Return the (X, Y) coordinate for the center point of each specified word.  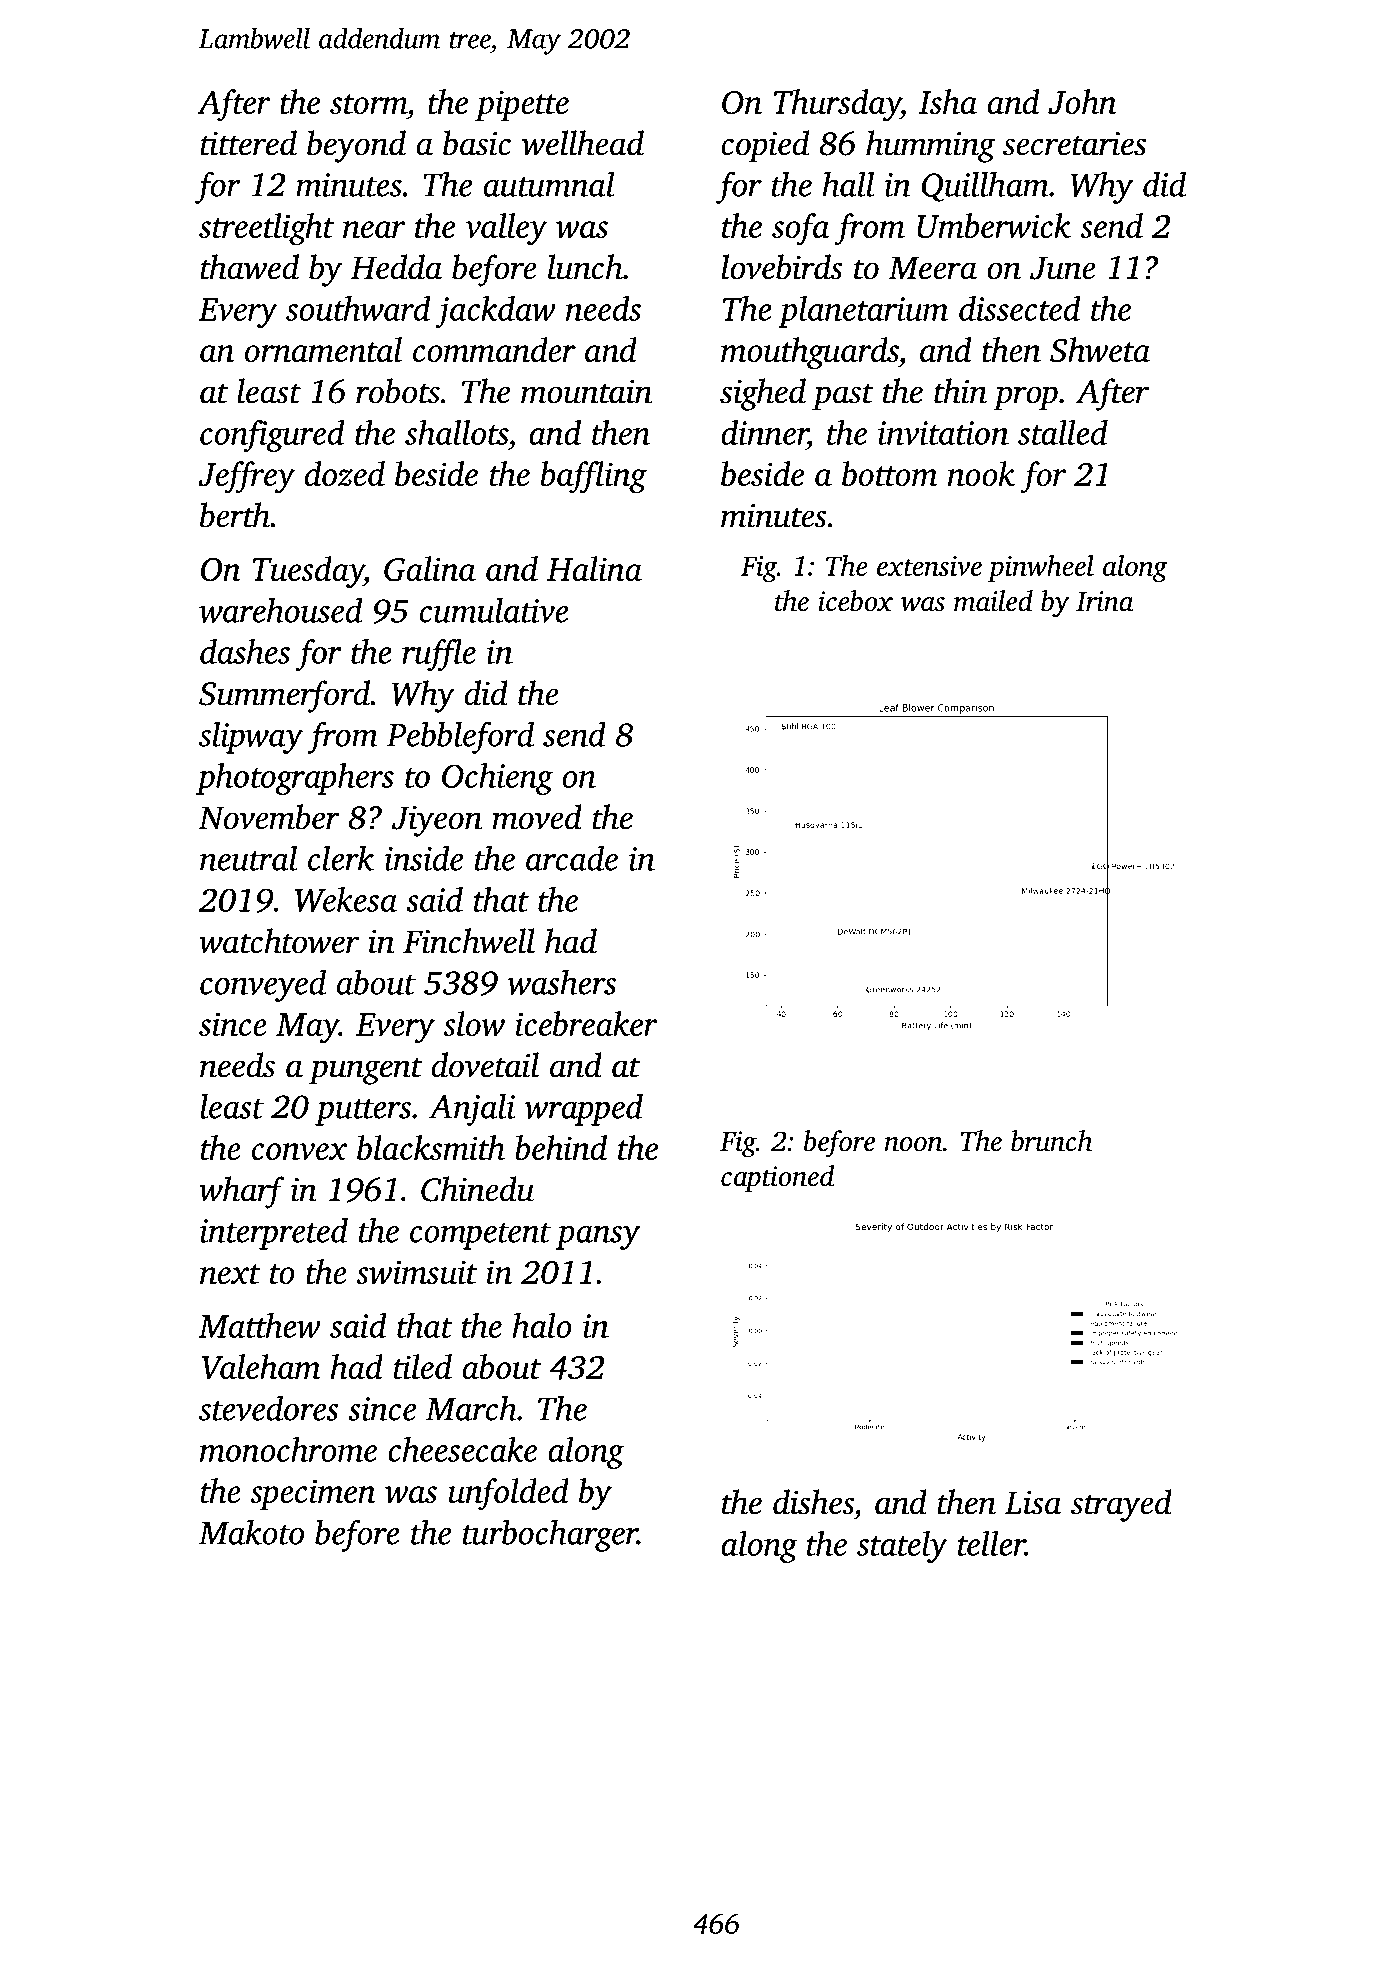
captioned (777, 1178)
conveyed (263, 985)
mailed (993, 601)
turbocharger (550, 1535)
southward (358, 308)
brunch (1051, 1141)
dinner (765, 432)
